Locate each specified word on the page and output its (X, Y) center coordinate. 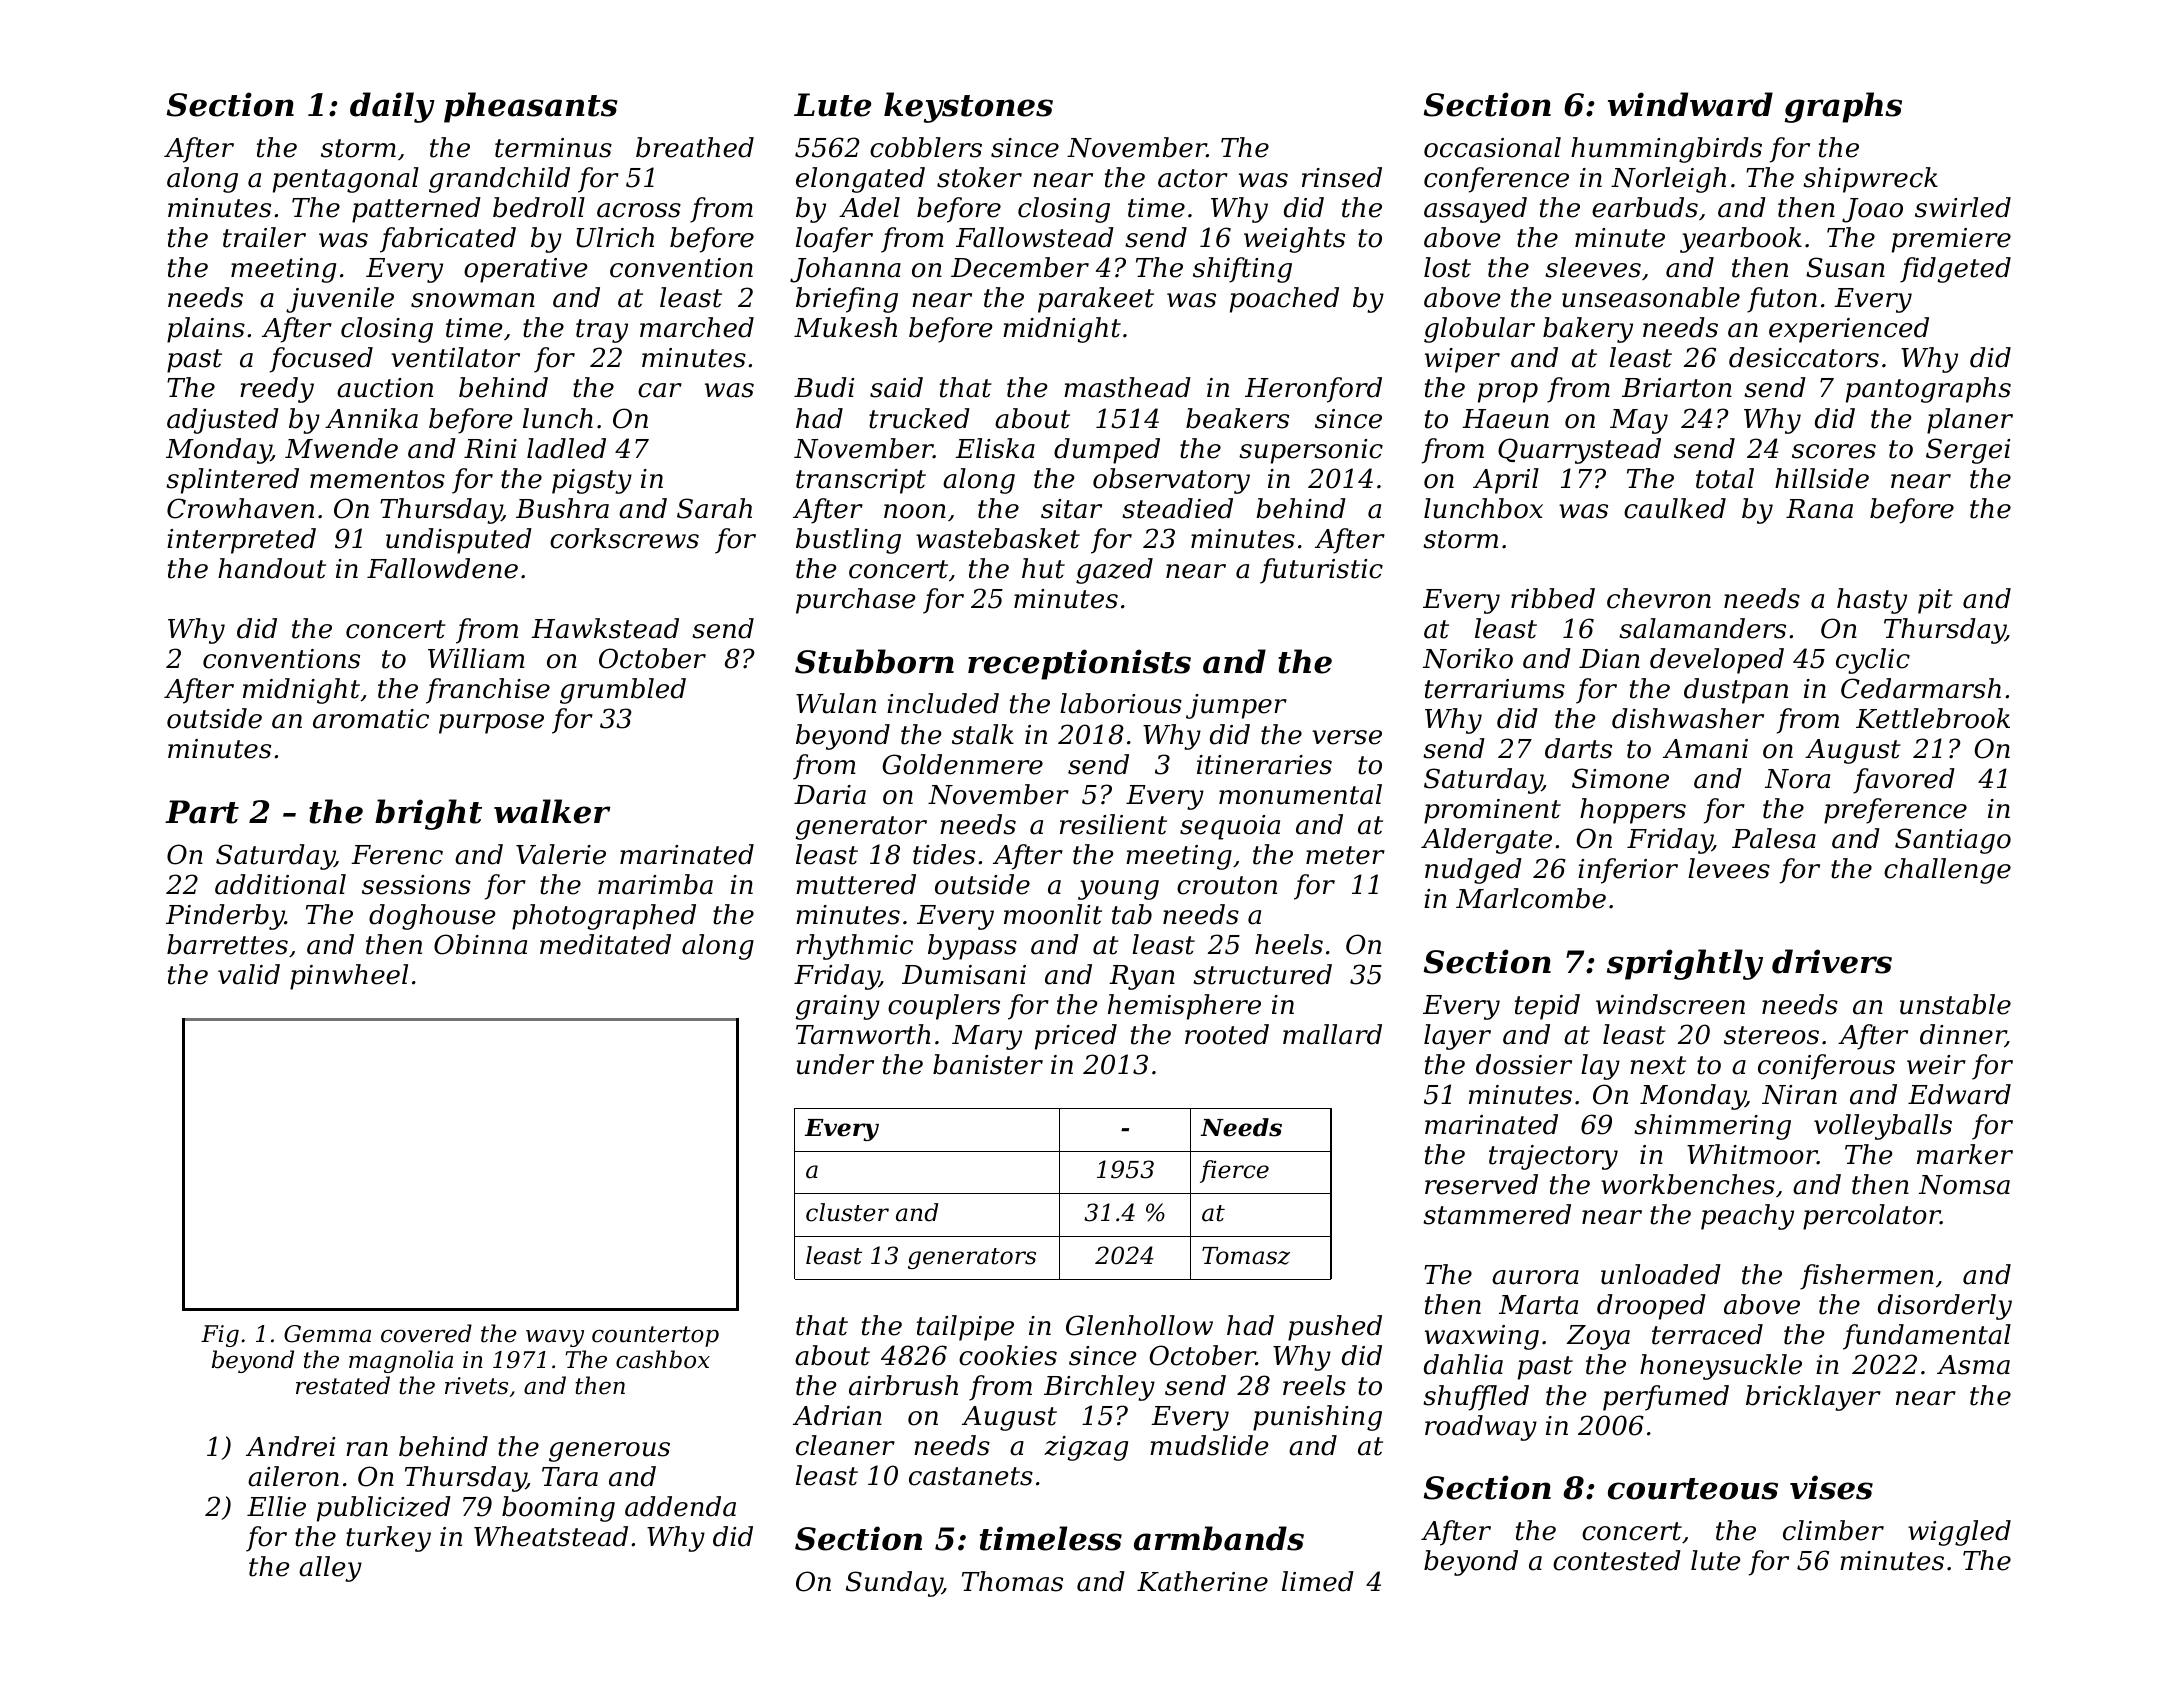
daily (392, 107)
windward (1690, 104)
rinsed (1342, 177)
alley (330, 1569)
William (476, 658)
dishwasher (1688, 718)
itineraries (1264, 765)
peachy (1747, 1217)
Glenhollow (1139, 1325)
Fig (220, 1336)
